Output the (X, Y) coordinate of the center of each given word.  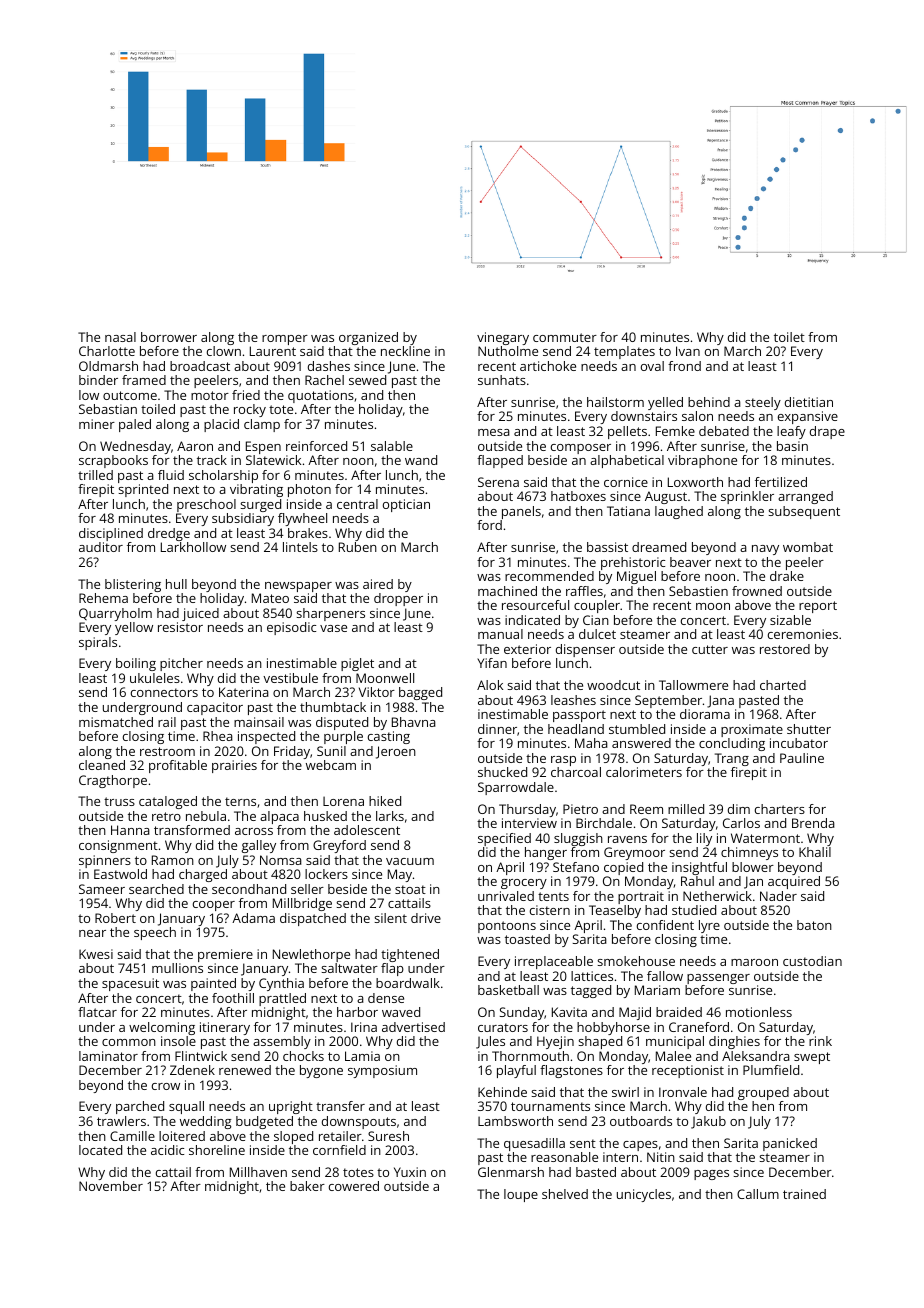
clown (224, 351)
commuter (565, 337)
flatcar (97, 1012)
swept (812, 1058)
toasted (527, 939)
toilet (789, 337)
